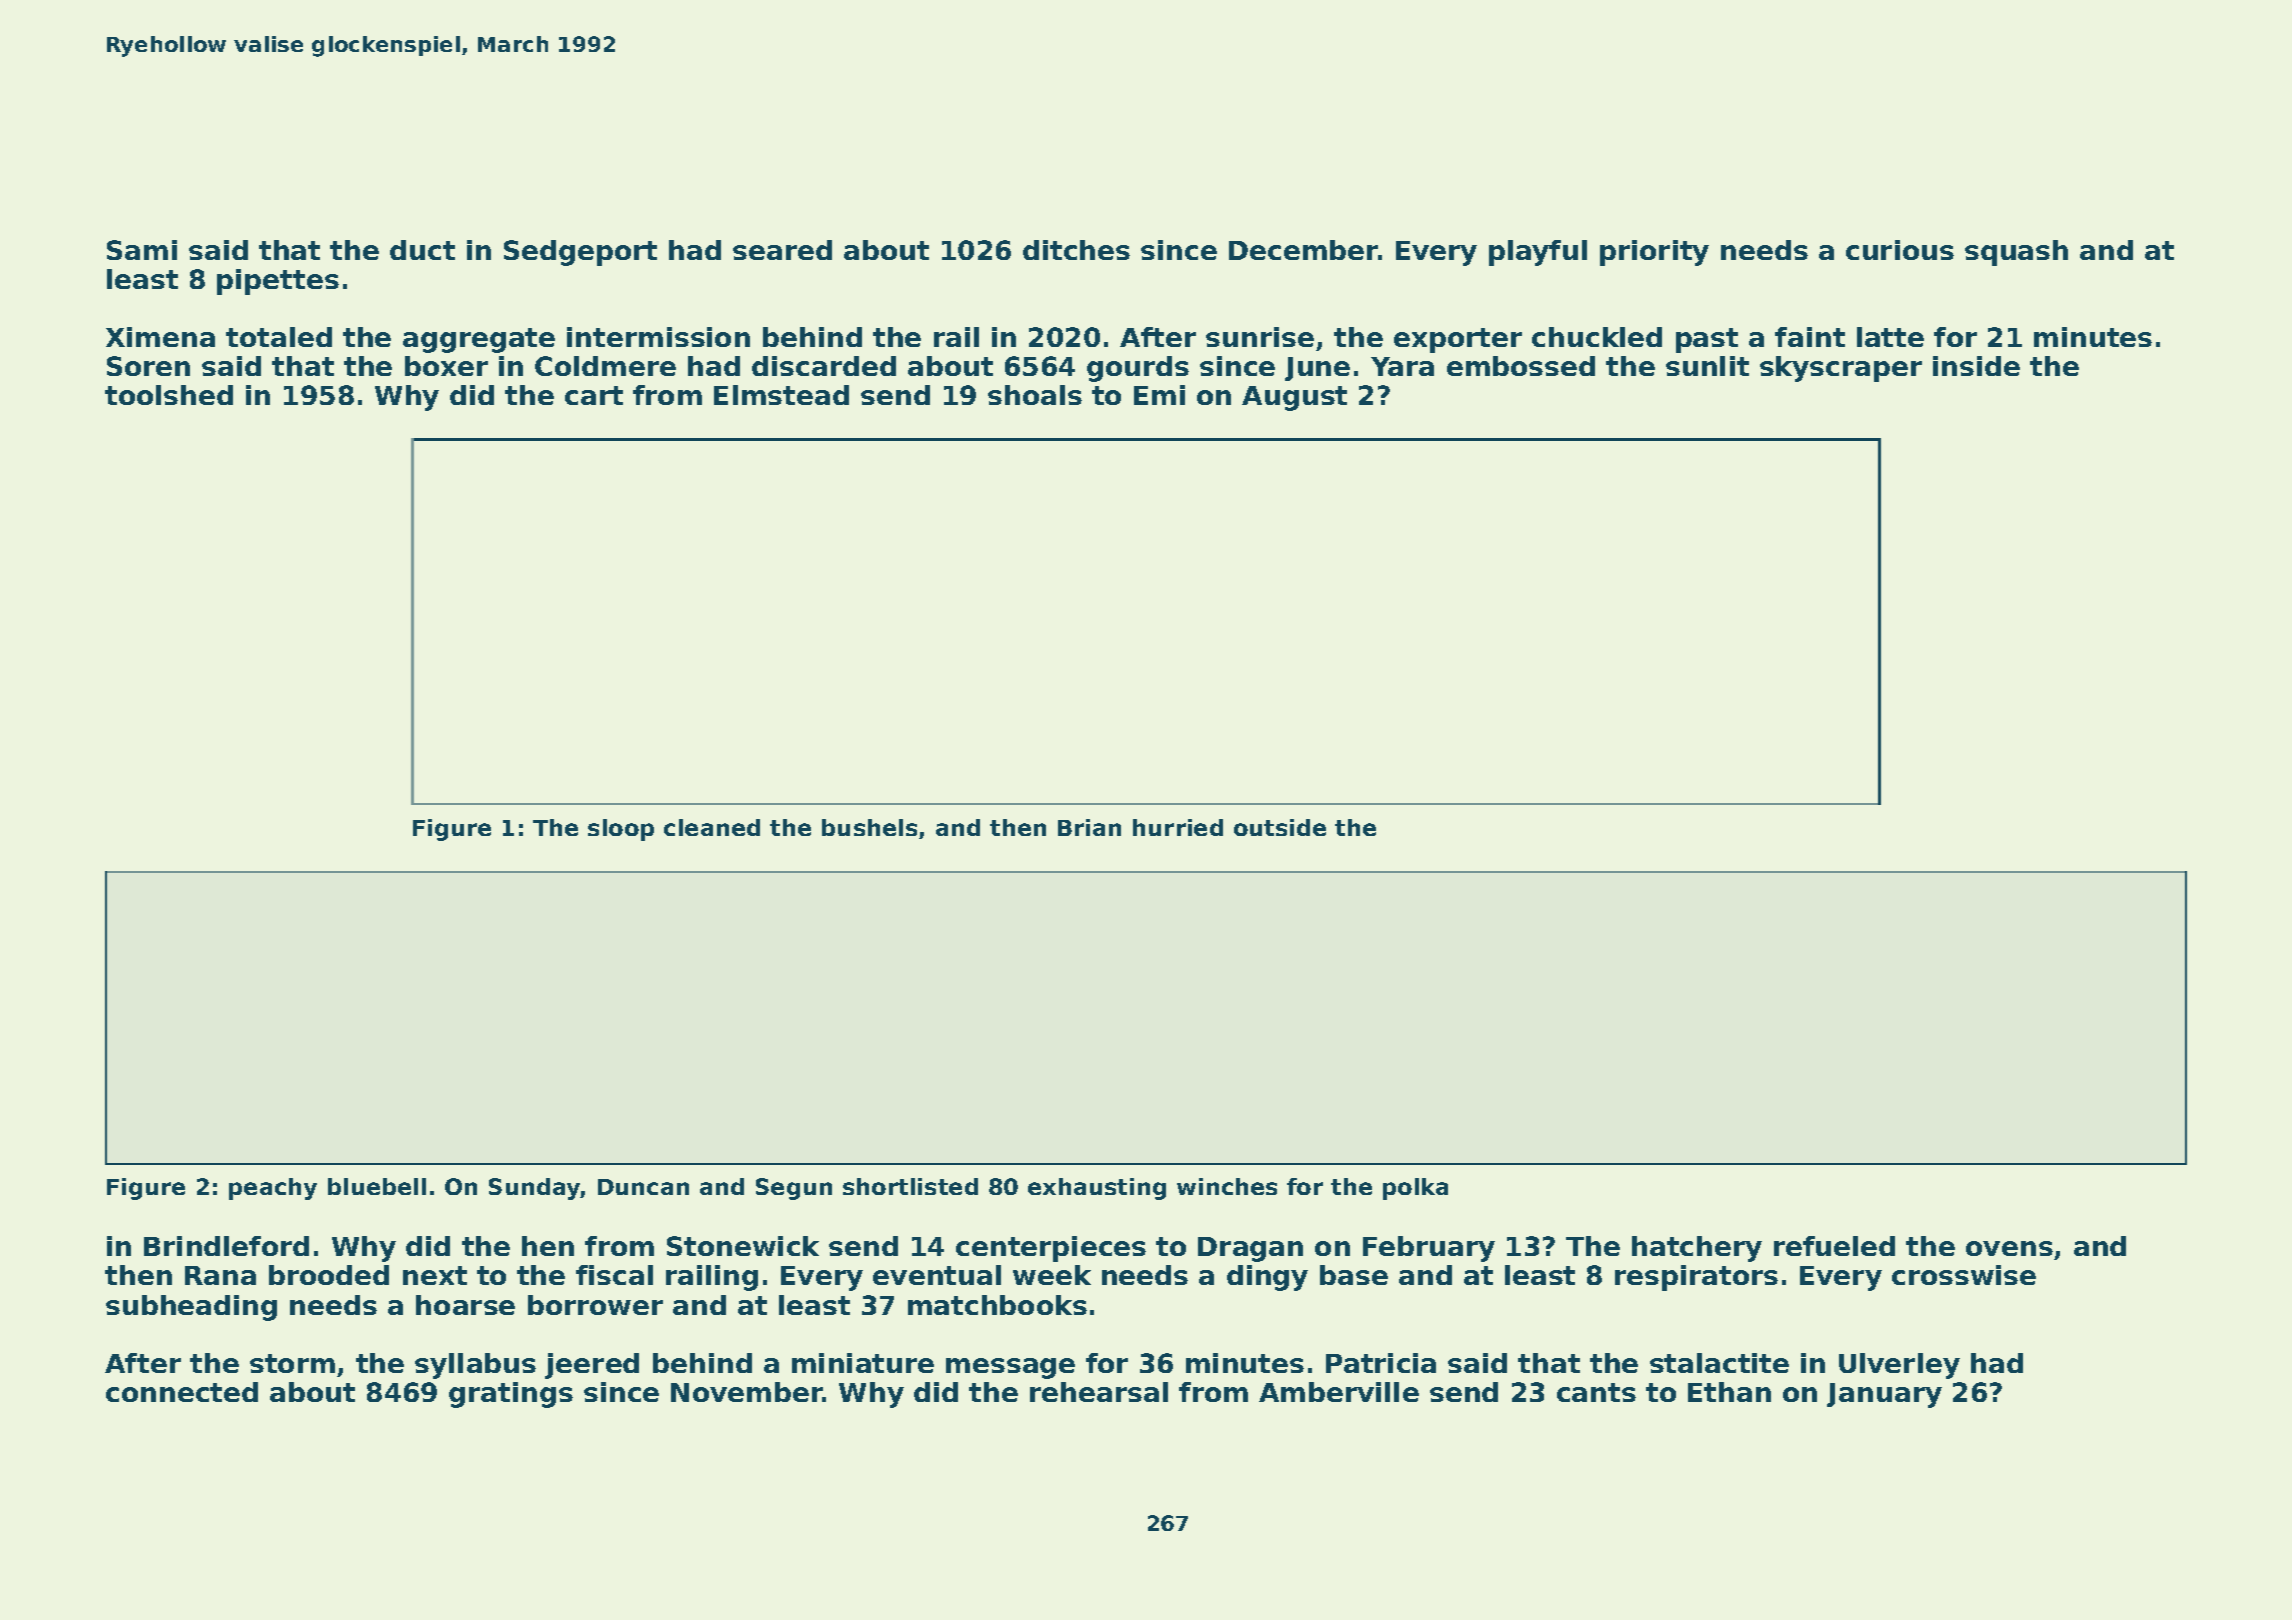 The width and height of the screenshot is (2292, 1620). Describe the element at coordinates (1099, 1392) in the screenshot. I see `rehearsal` at that location.
